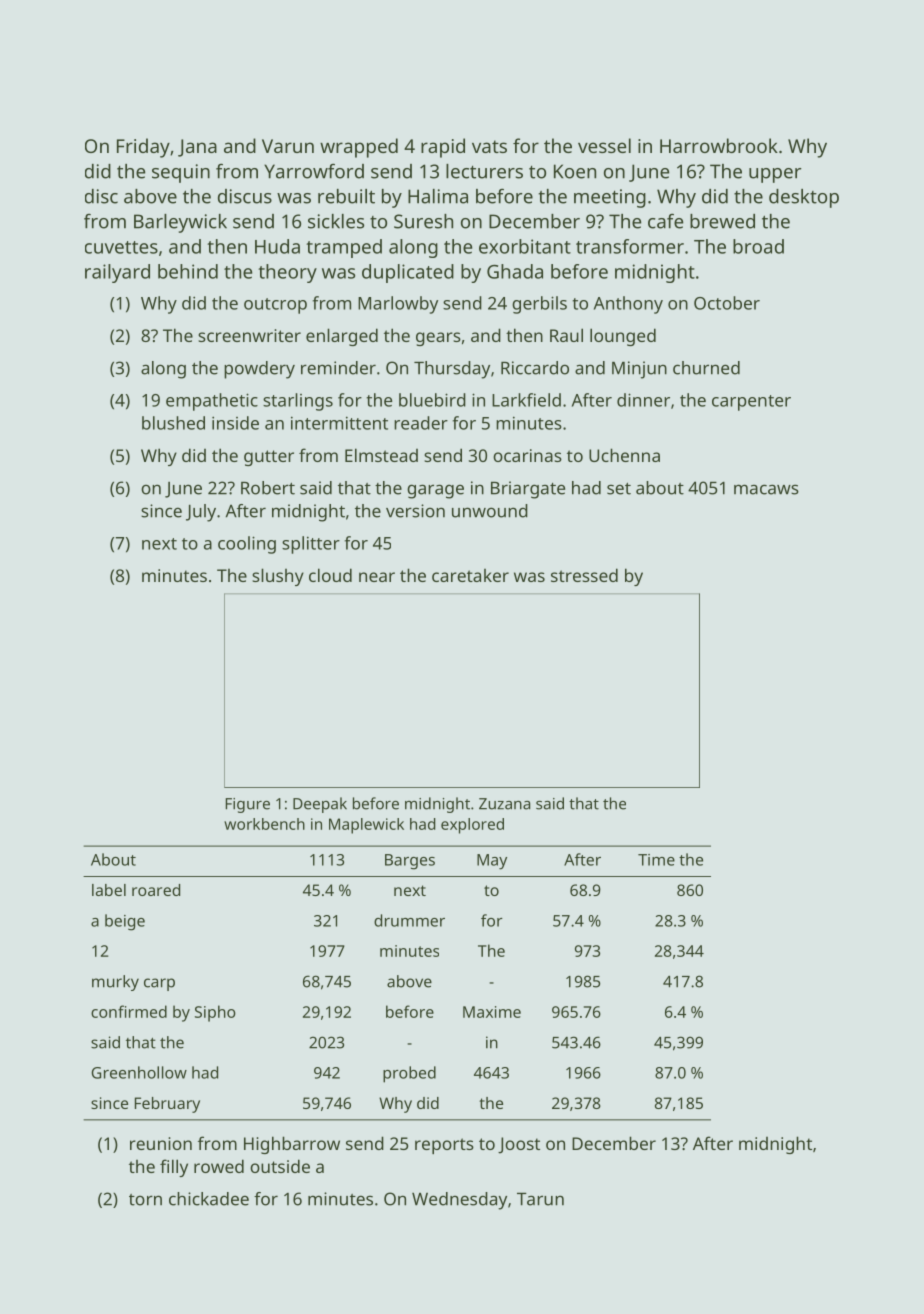 The height and width of the screenshot is (1314, 924). I want to click on murky, so click(115, 983).
